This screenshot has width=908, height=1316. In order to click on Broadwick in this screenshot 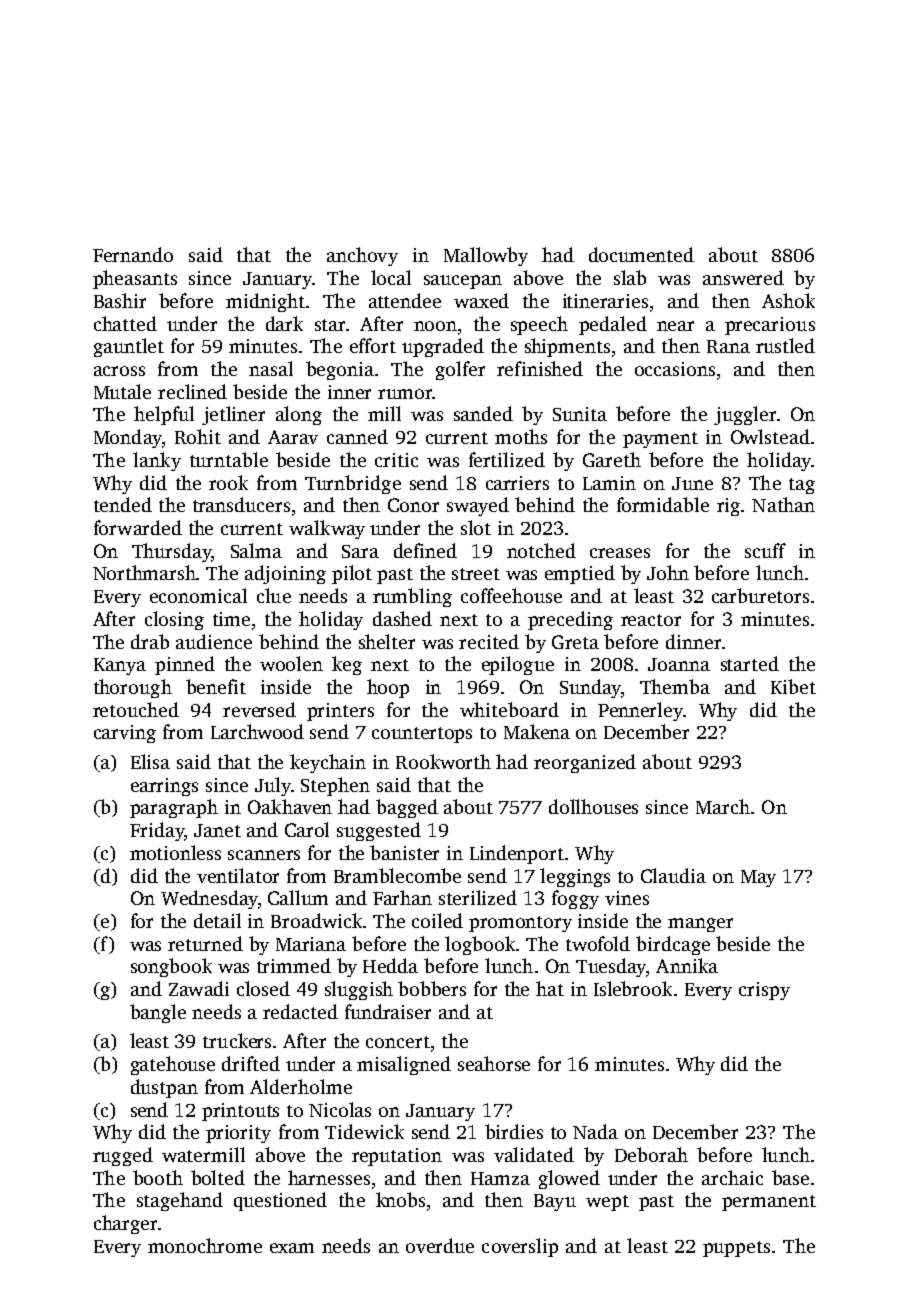, I will do `click(316, 920)`.
